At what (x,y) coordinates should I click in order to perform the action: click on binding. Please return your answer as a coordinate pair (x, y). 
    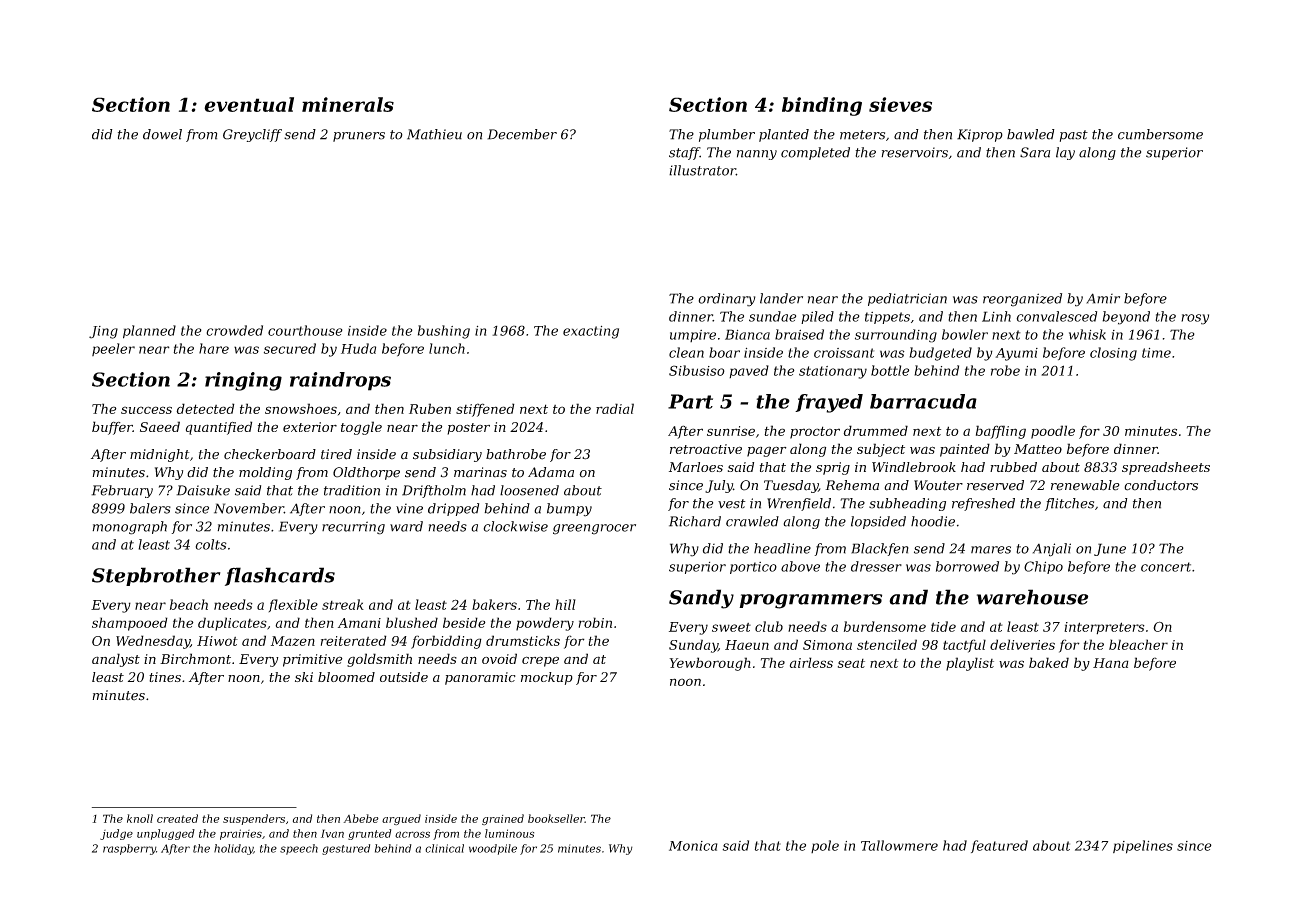
    Looking at the image, I should click on (822, 106).
